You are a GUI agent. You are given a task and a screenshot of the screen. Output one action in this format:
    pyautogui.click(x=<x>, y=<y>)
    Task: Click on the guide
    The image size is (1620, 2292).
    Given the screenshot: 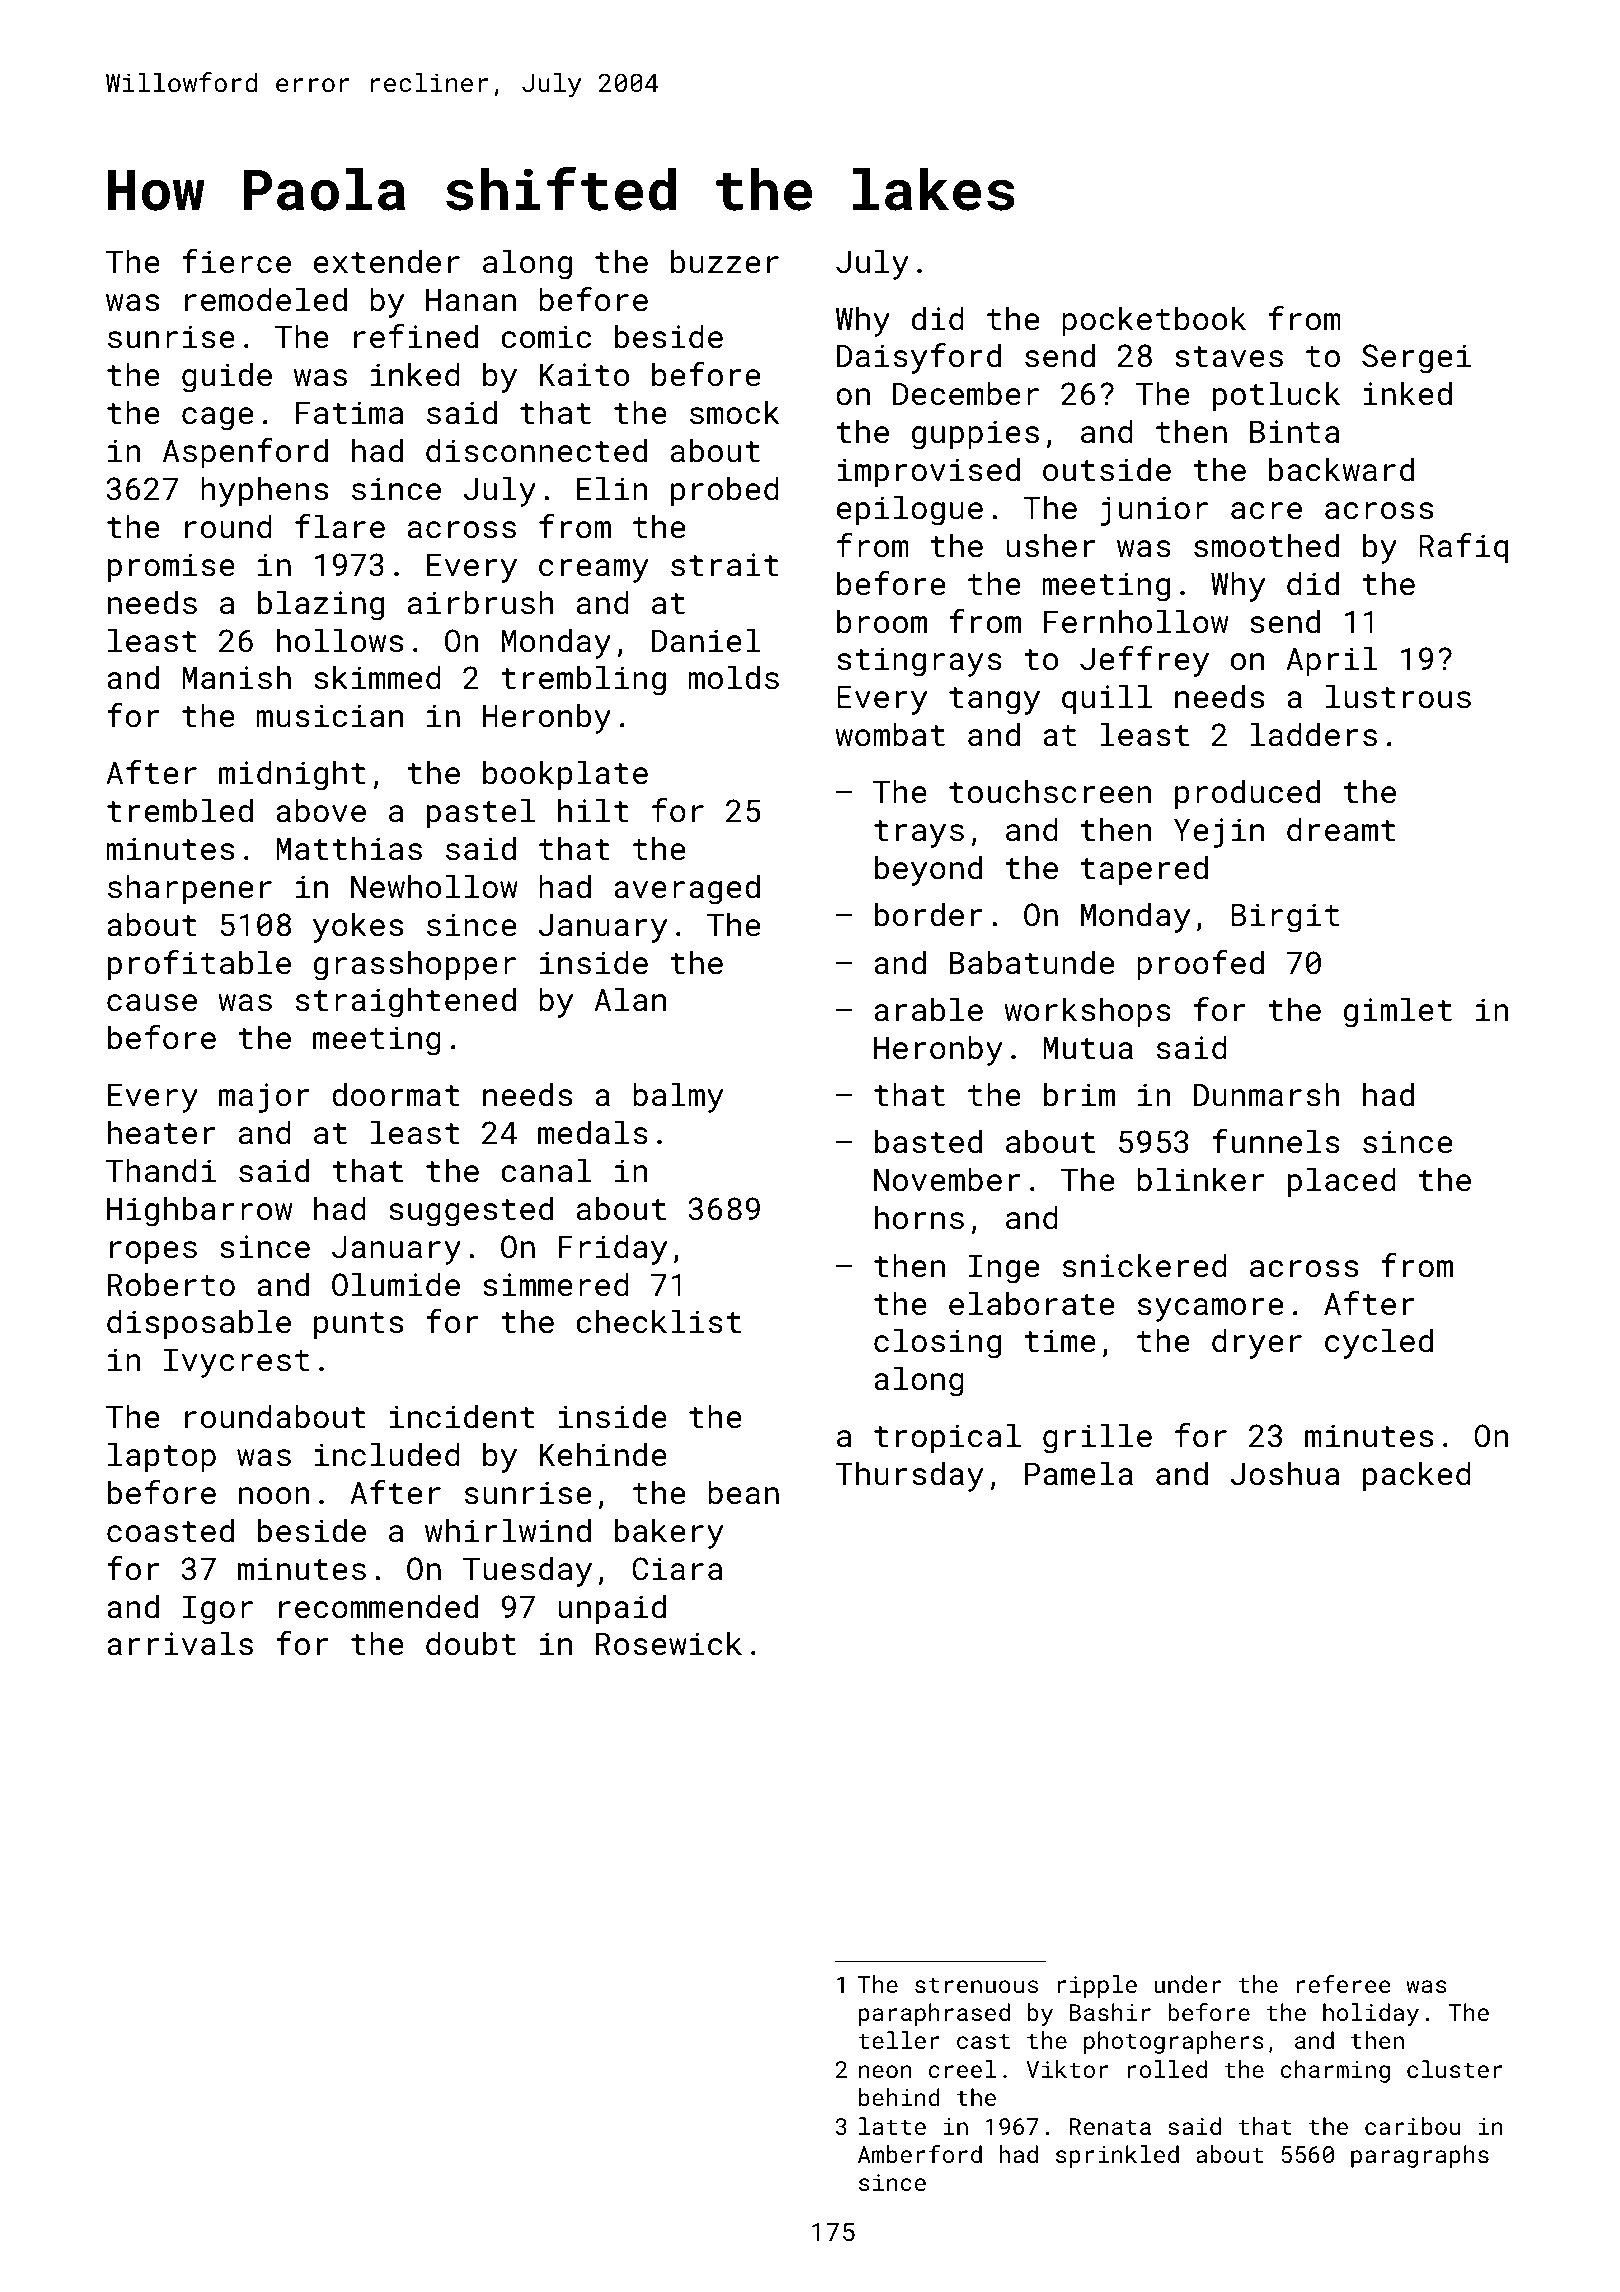 What is the action you would take?
    pyautogui.click(x=227, y=377)
